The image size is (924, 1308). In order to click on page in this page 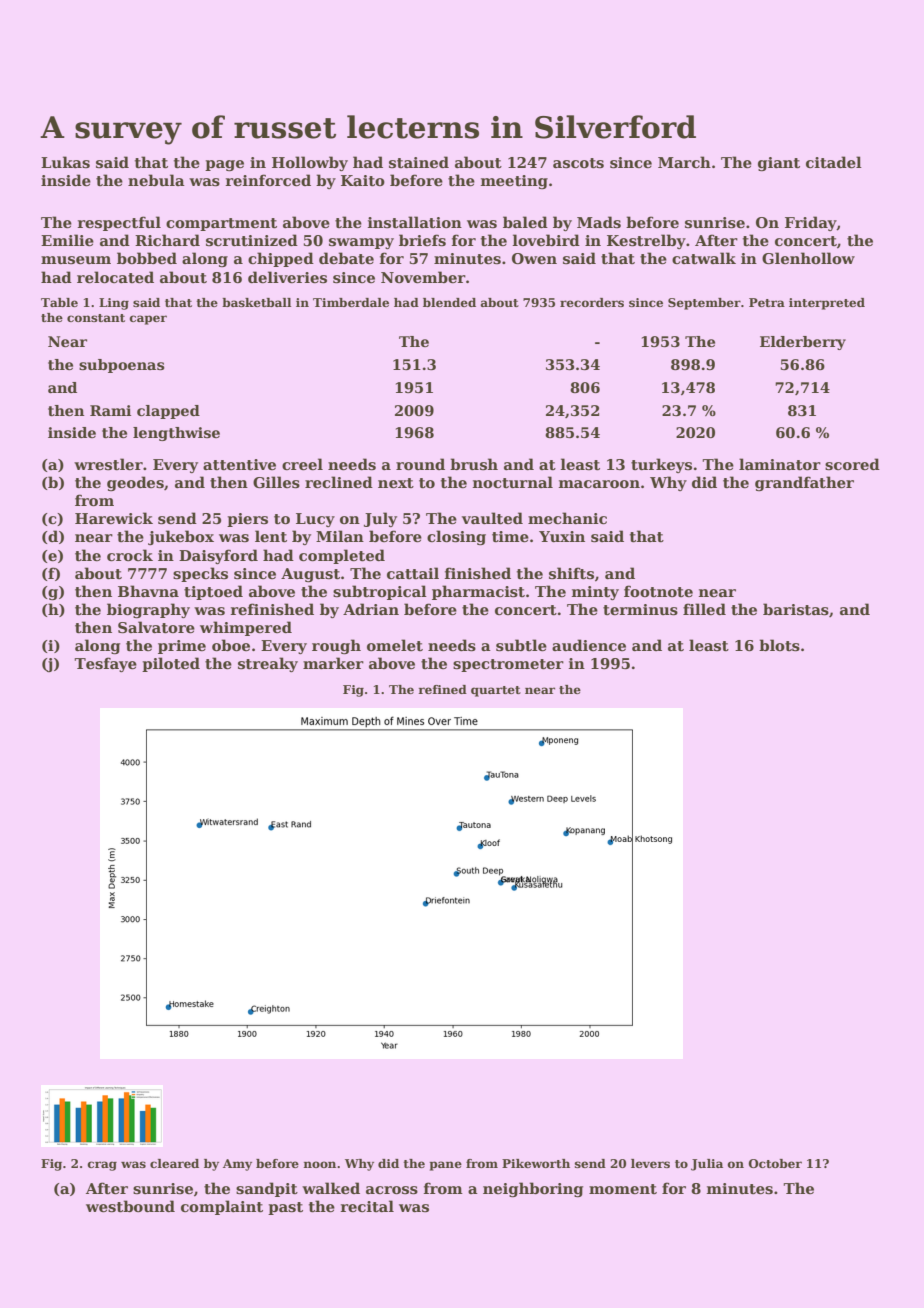, I will do `click(224, 165)`.
